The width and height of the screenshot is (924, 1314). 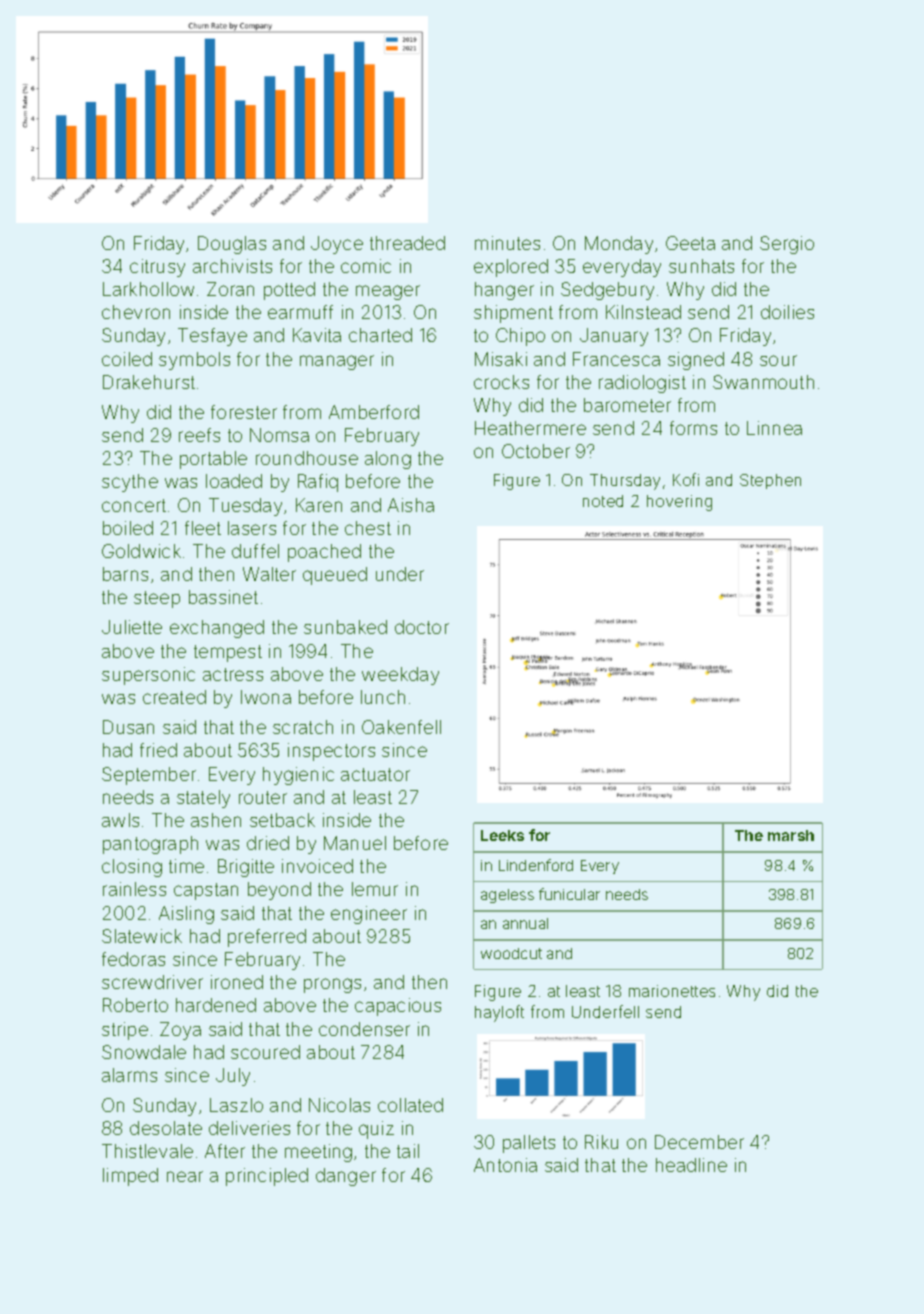 I want to click on principled, so click(x=267, y=1177).
